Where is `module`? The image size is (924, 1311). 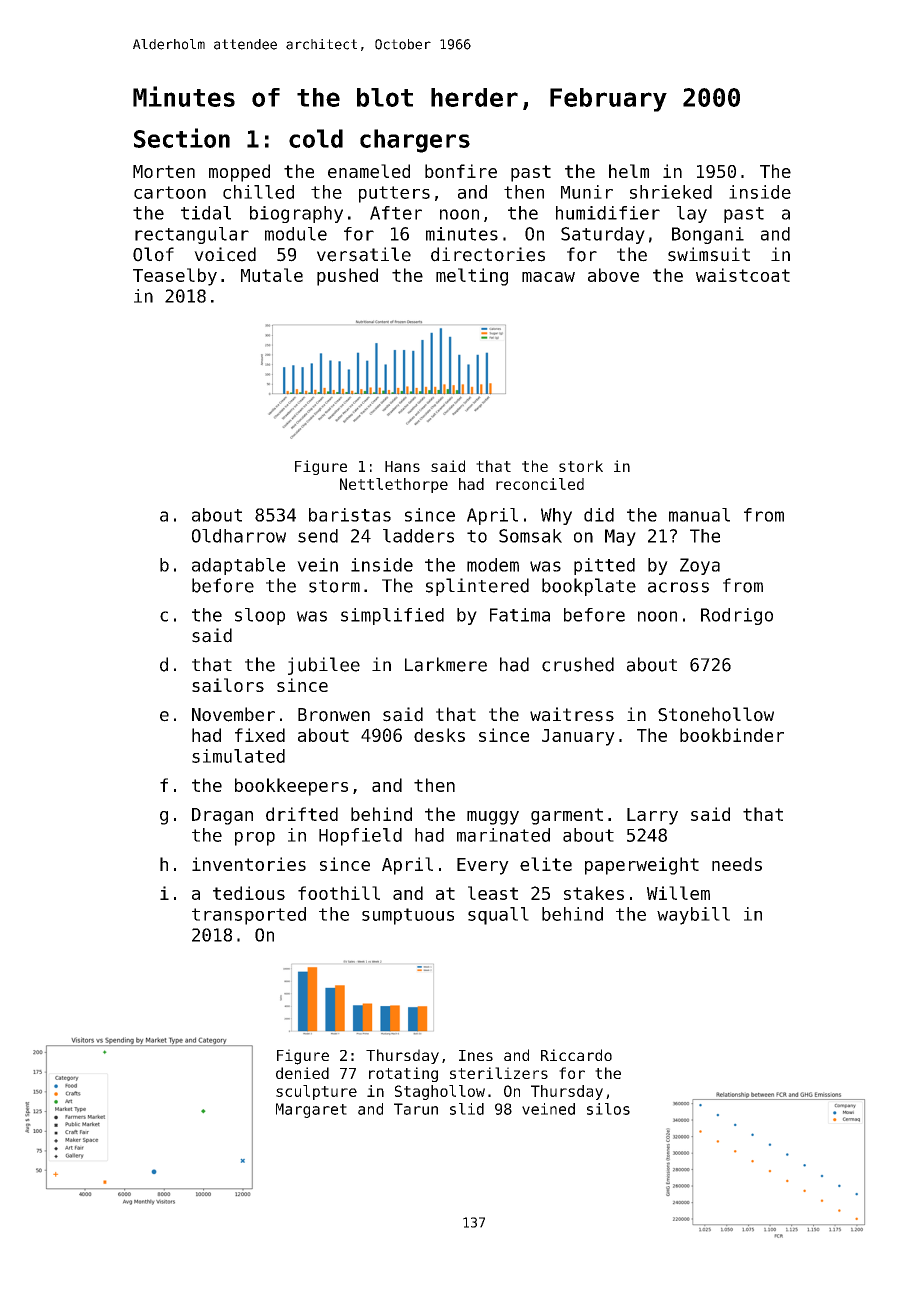
module is located at coordinates (296, 234).
